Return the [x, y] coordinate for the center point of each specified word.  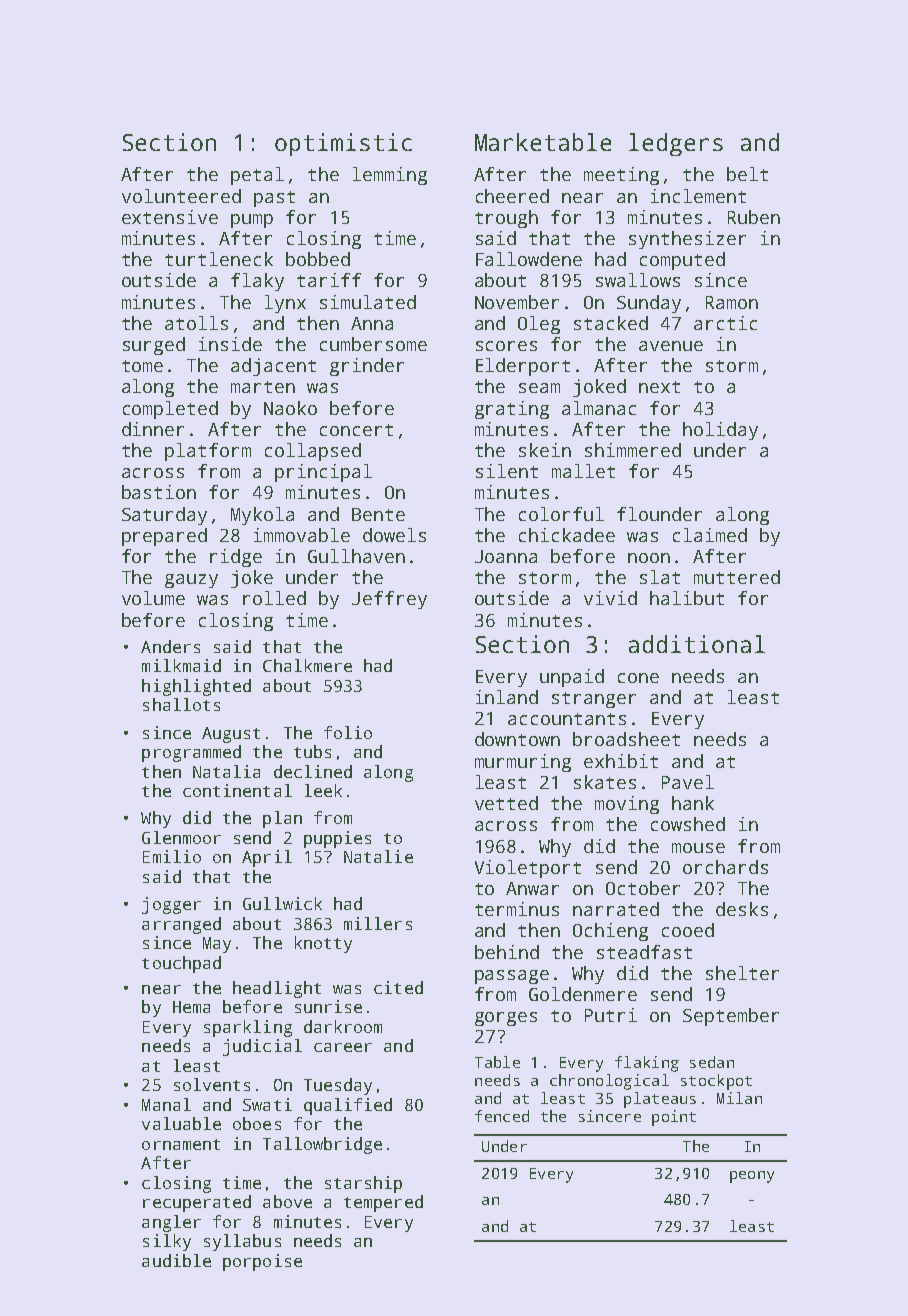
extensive [170, 217]
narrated [616, 909]
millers [378, 923]
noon [649, 558]
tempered [383, 1203]
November [517, 302]
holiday [720, 431]
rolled [274, 598]
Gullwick [282, 903]
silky [167, 1242]
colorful [561, 514]
